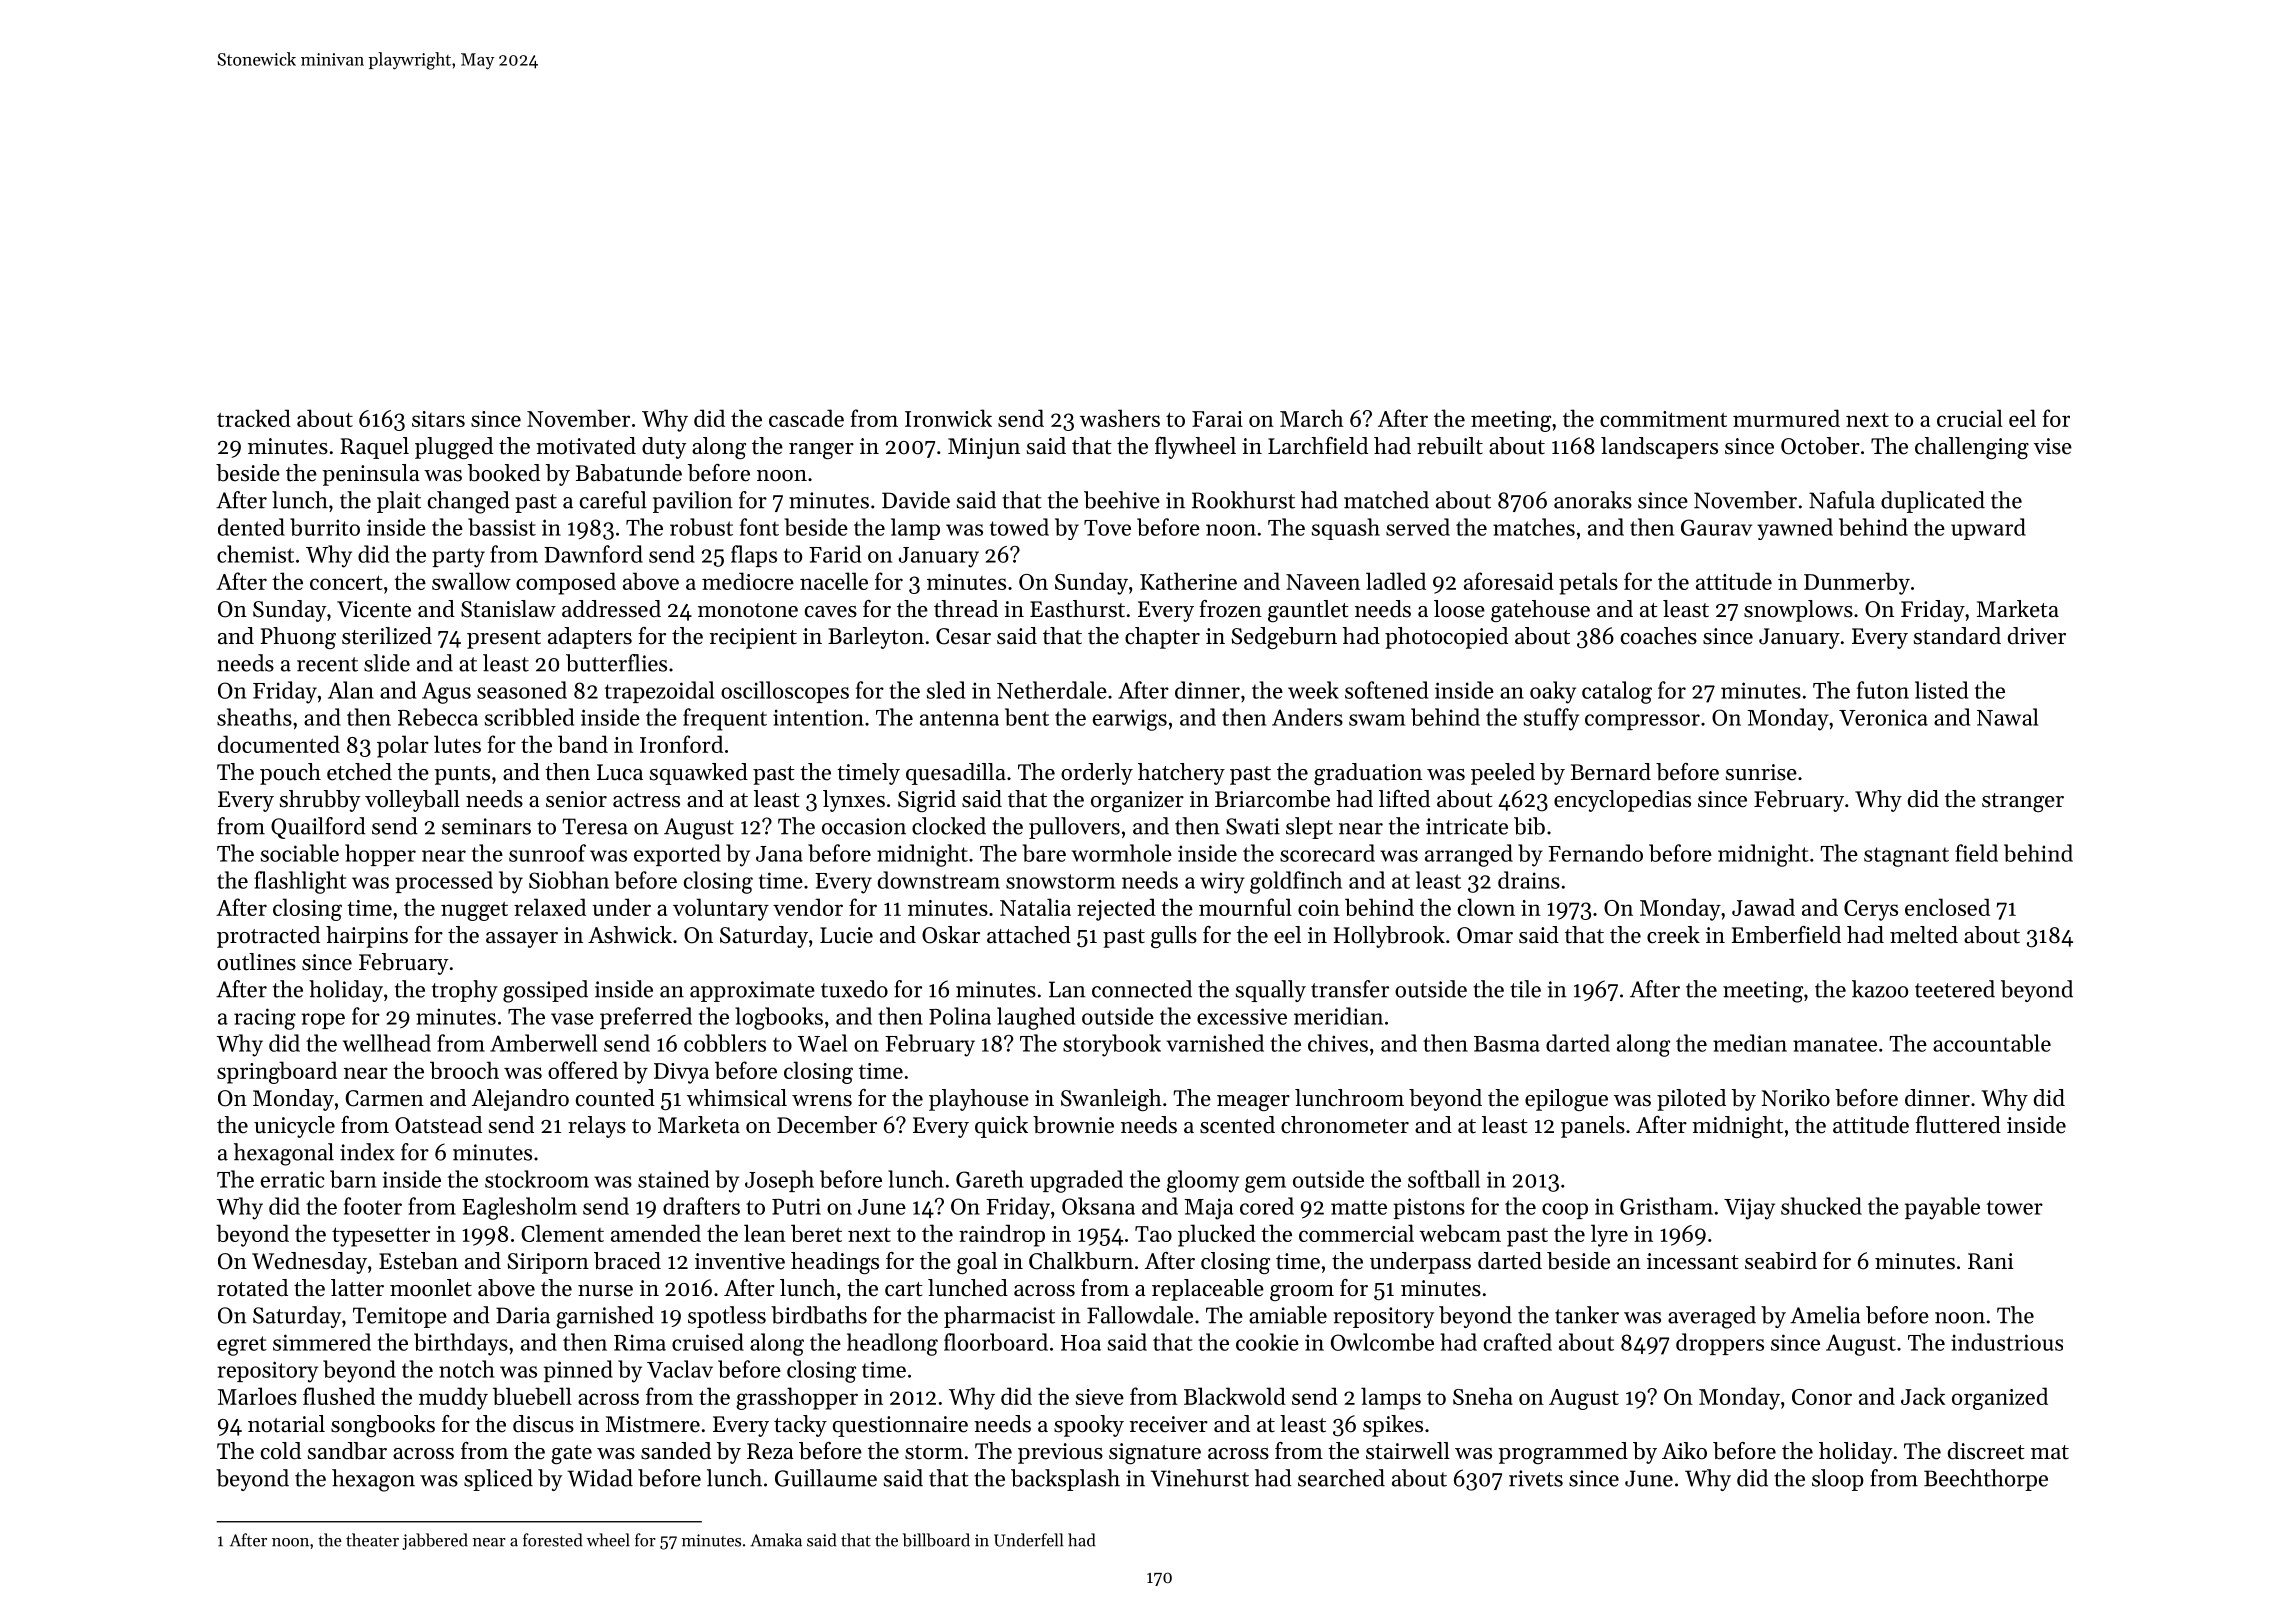 The width and height of the screenshot is (2292, 1620). What do you see at coordinates (290, 774) in the screenshot?
I see `pouch` at bounding box center [290, 774].
